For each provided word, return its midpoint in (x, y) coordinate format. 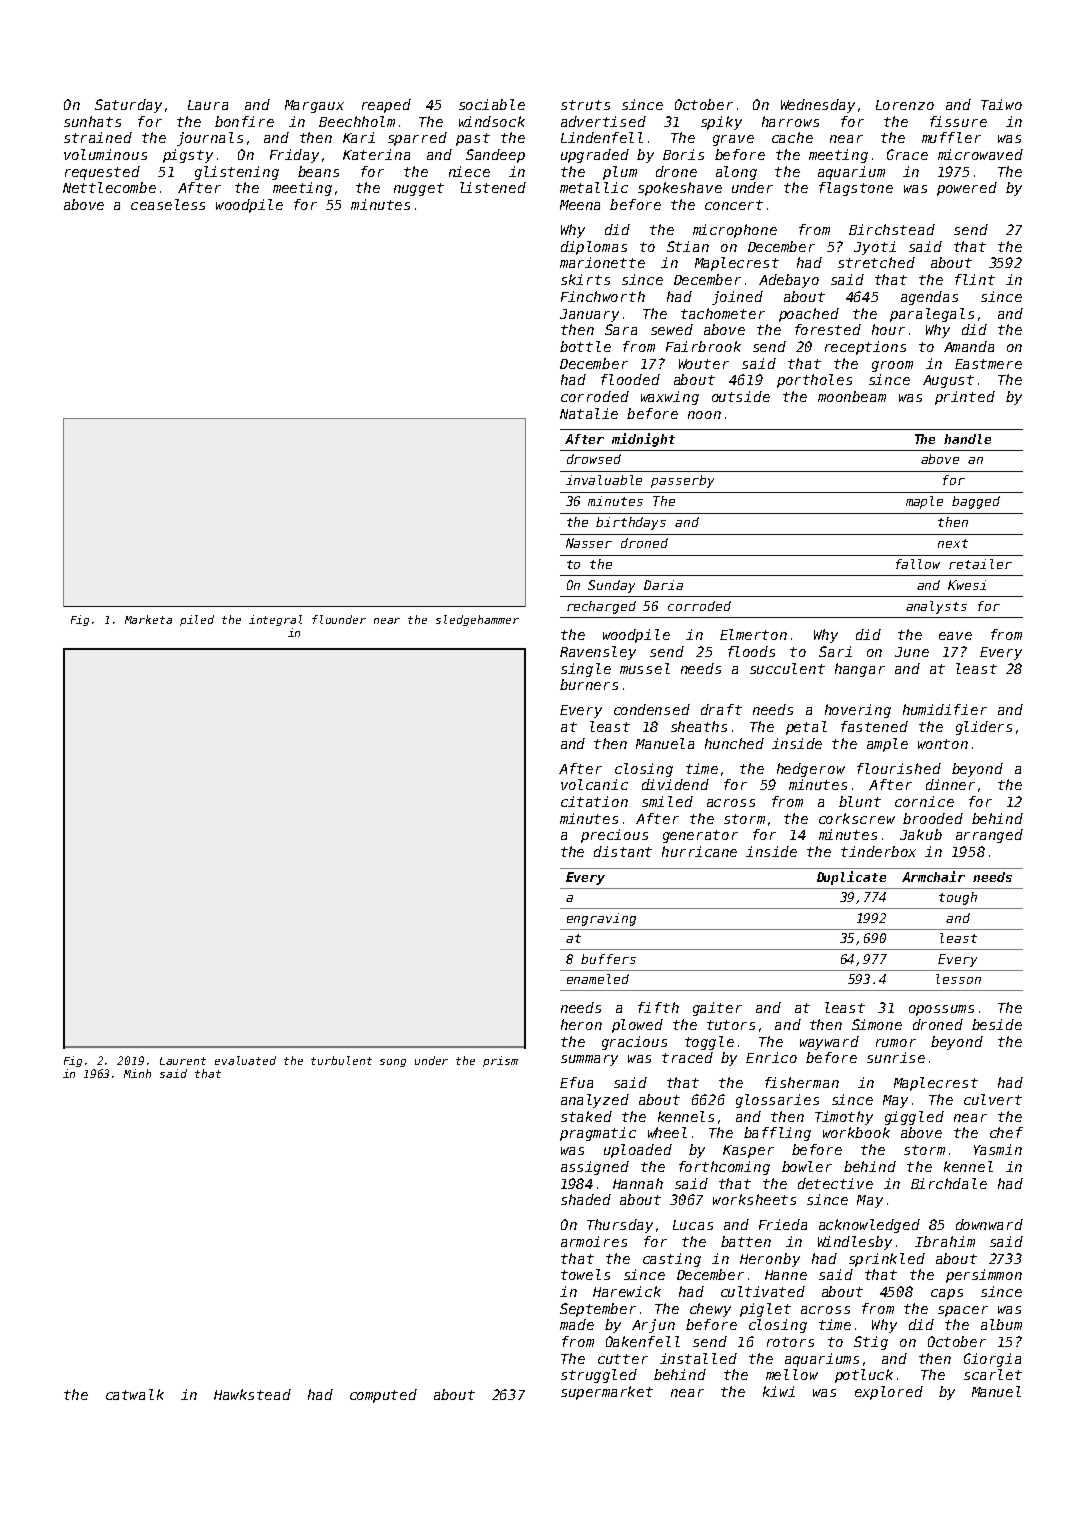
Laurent (183, 1061)
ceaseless (168, 204)
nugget (419, 189)
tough (958, 898)
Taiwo (1001, 104)
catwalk (135, 1394)
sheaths (699, 726)
